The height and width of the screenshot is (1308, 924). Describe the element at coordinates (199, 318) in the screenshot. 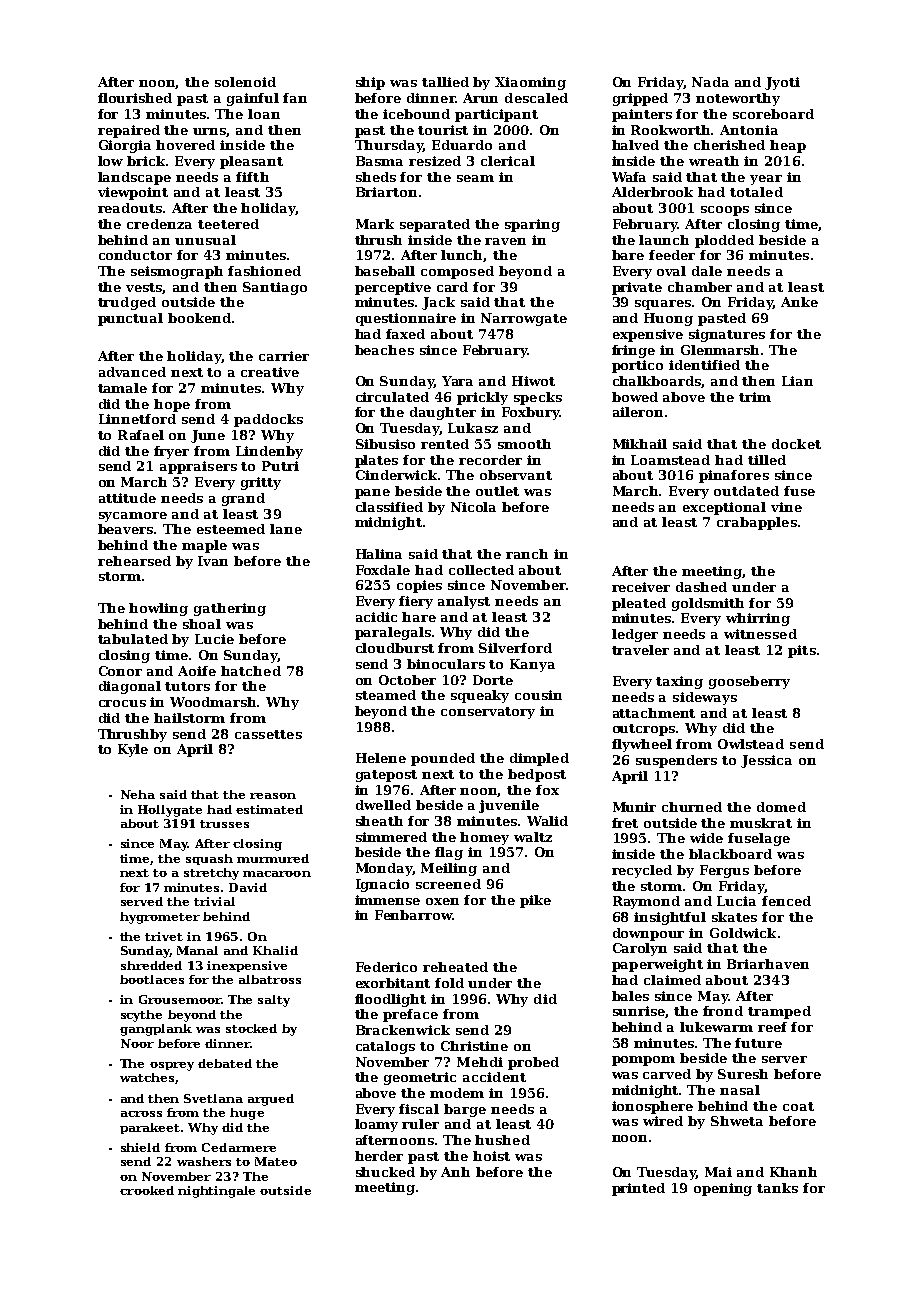

I see `bookend` at that location.
